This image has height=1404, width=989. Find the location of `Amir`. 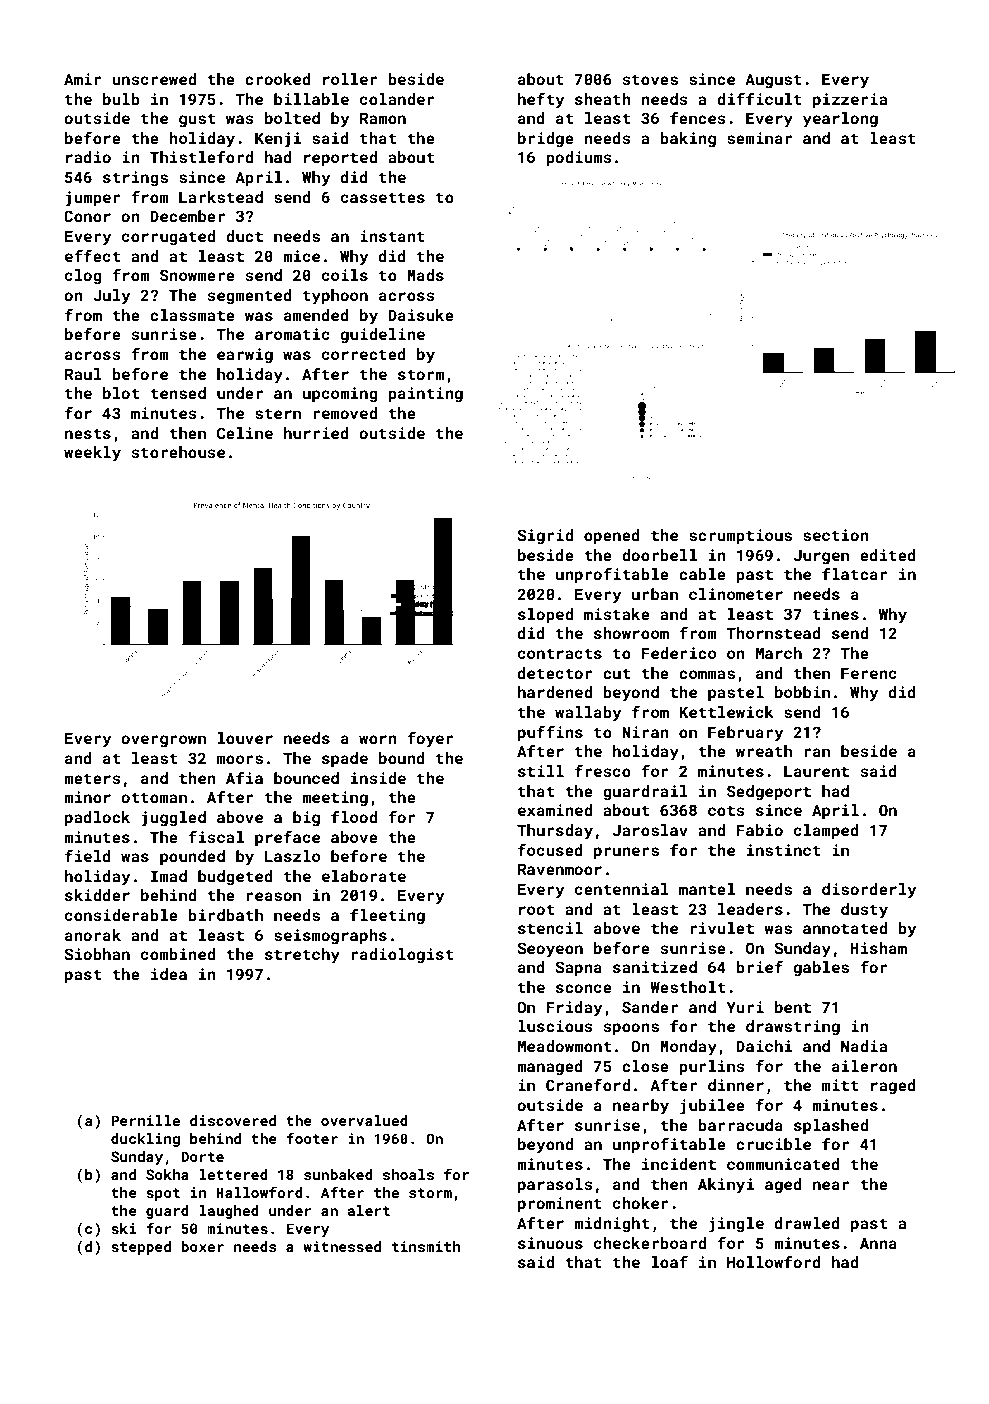

Amir is located at coordinates (83, 79).
